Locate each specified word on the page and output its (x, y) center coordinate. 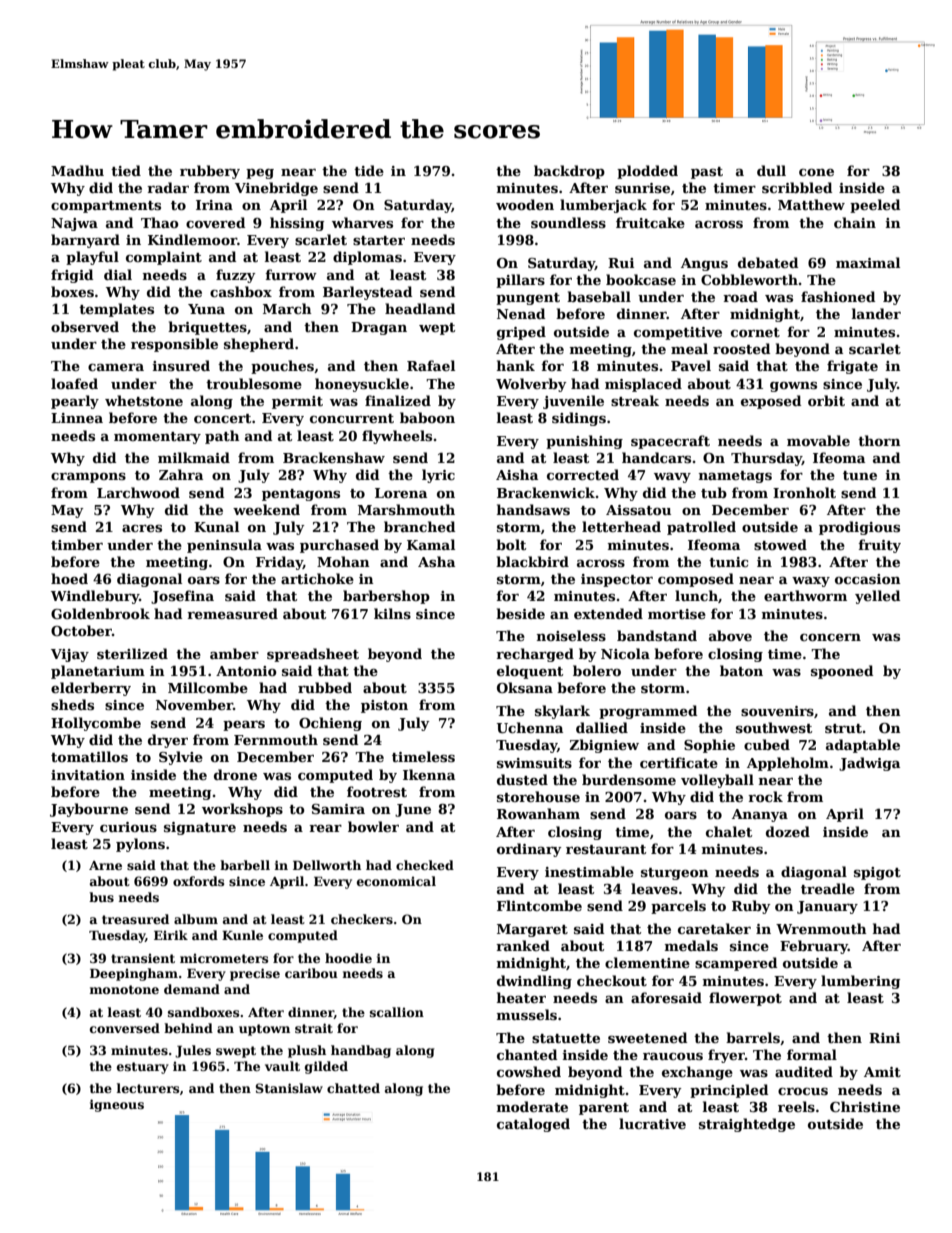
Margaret (532, 930)
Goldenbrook (100, 613)
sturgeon (675, 874)
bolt (511, 544)
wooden (525, 204)
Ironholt (804, 492)
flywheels (397, 437)
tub (714, 492)
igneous (116, 1105)
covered (215, 222)
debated (768, 262)
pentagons (301, 495)
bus (101, 897)
